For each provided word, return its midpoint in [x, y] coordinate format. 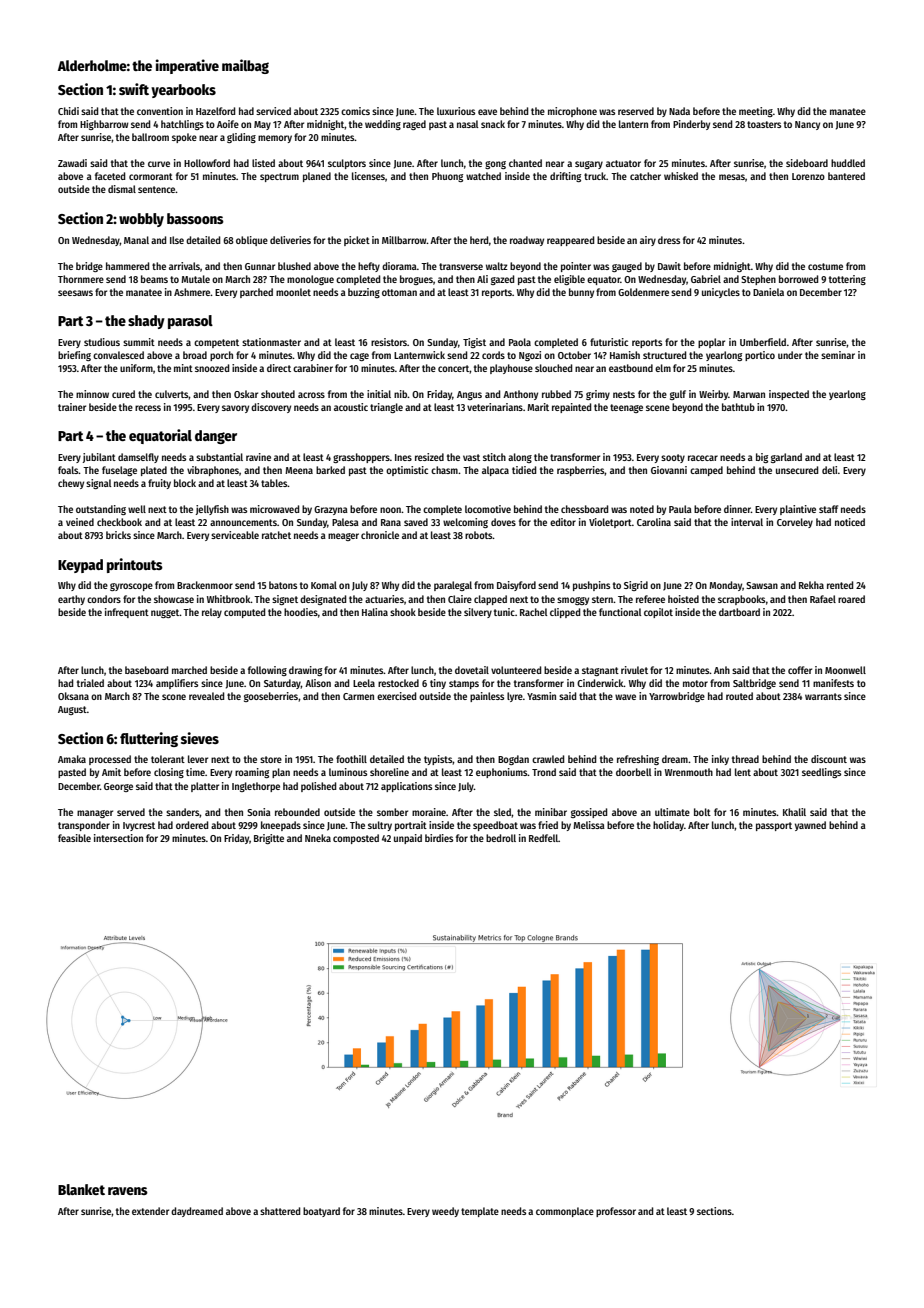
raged [414, 125]
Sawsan [762, 585]
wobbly [141, 220]
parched [256, 293]
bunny [581, 293]
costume [825, 266]
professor [616, 1212]
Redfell [543, 838]
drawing [305, 671]
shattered [280, 1211]
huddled [848, 163]
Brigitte [269, 839]
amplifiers [177, 684]
